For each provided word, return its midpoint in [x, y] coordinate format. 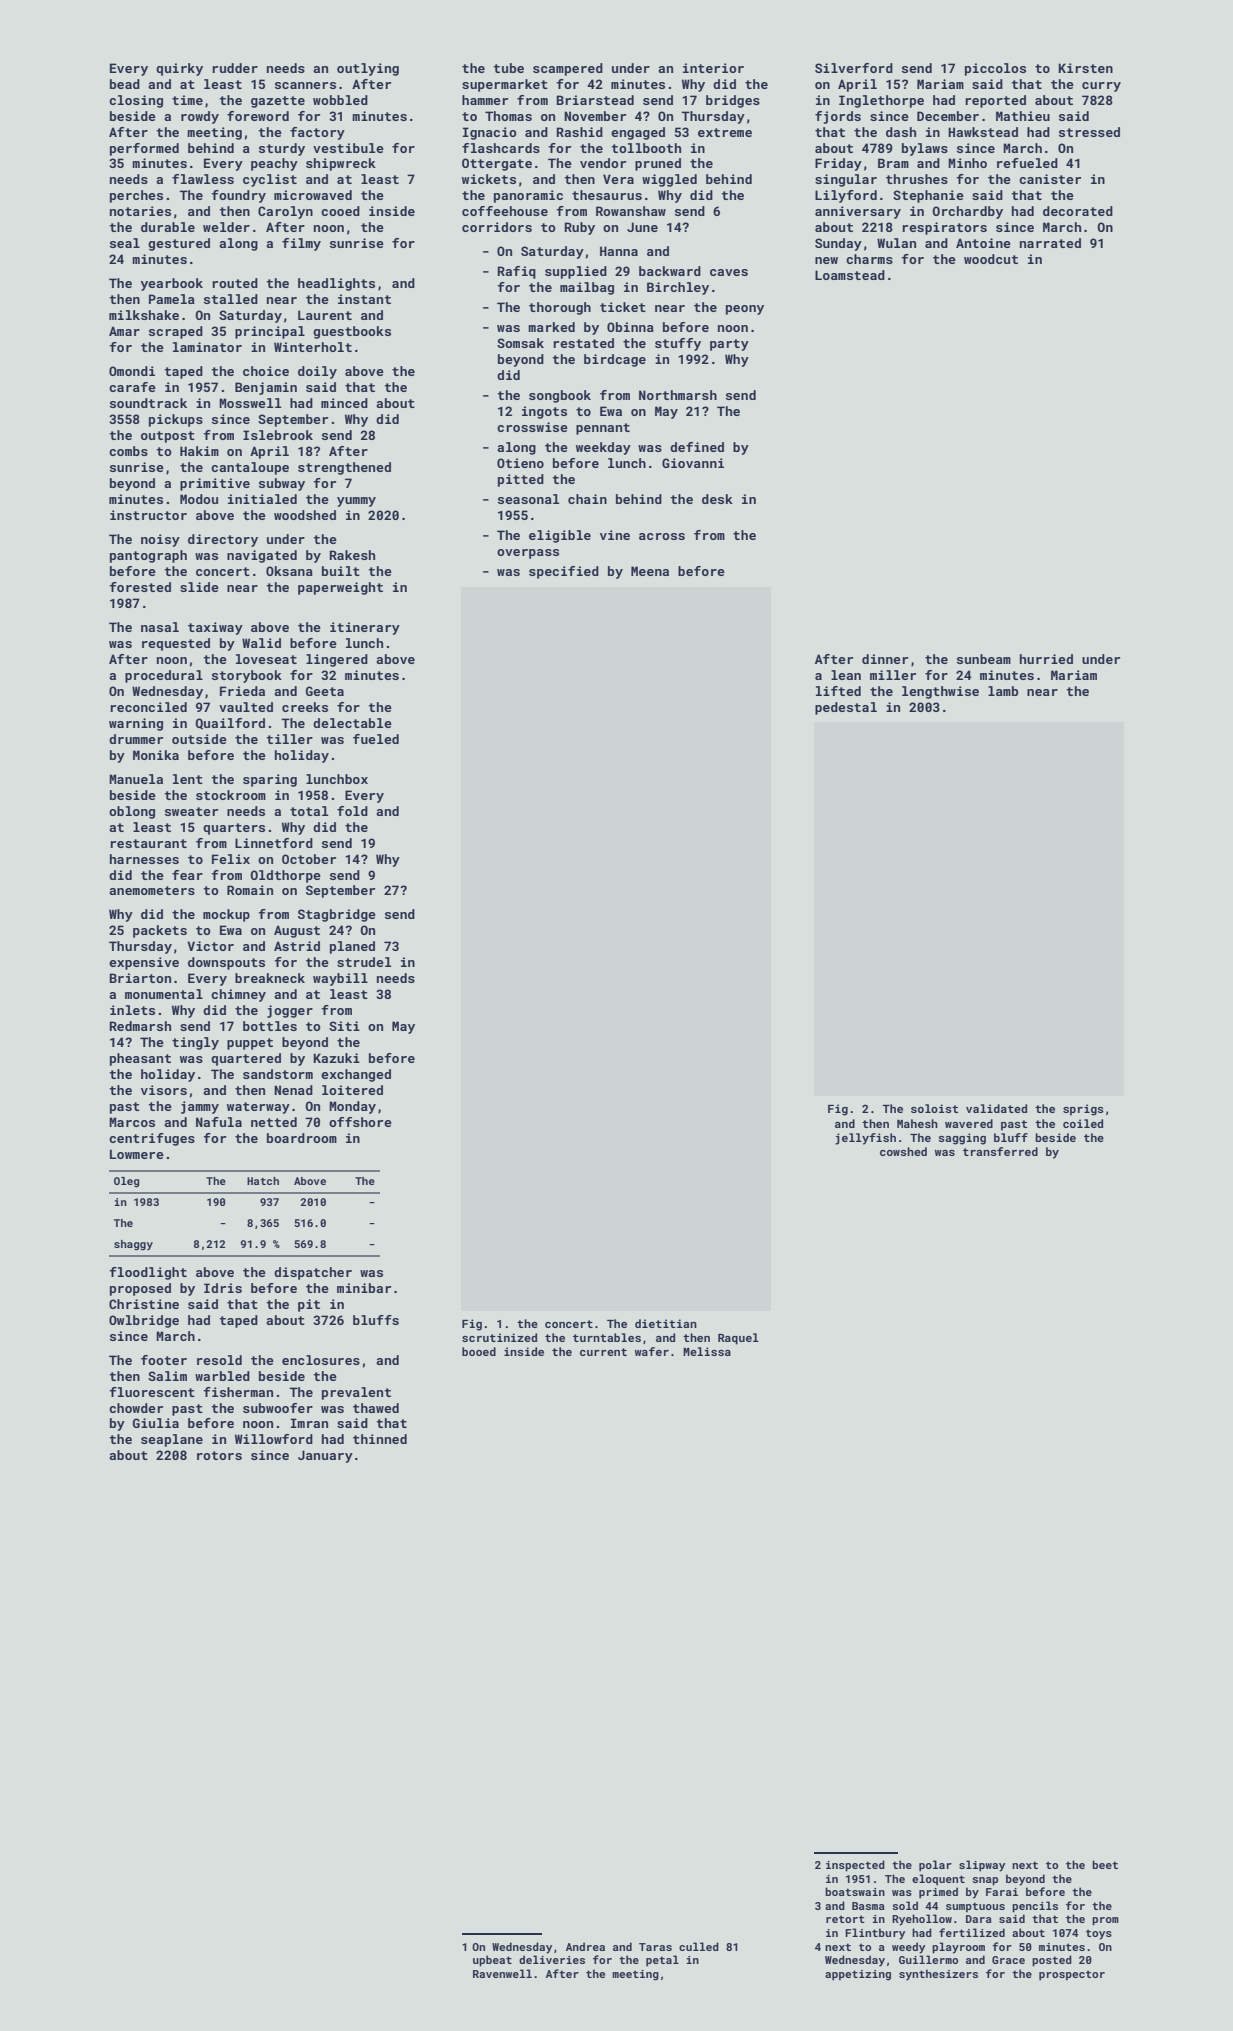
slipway [982, 1866]
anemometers [152, 890]
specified [564, 572]
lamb [1003, 691]
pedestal [846, 708]
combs [128, 451]
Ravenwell [502, 1973]
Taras [655, 1947]
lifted [838, 691]
